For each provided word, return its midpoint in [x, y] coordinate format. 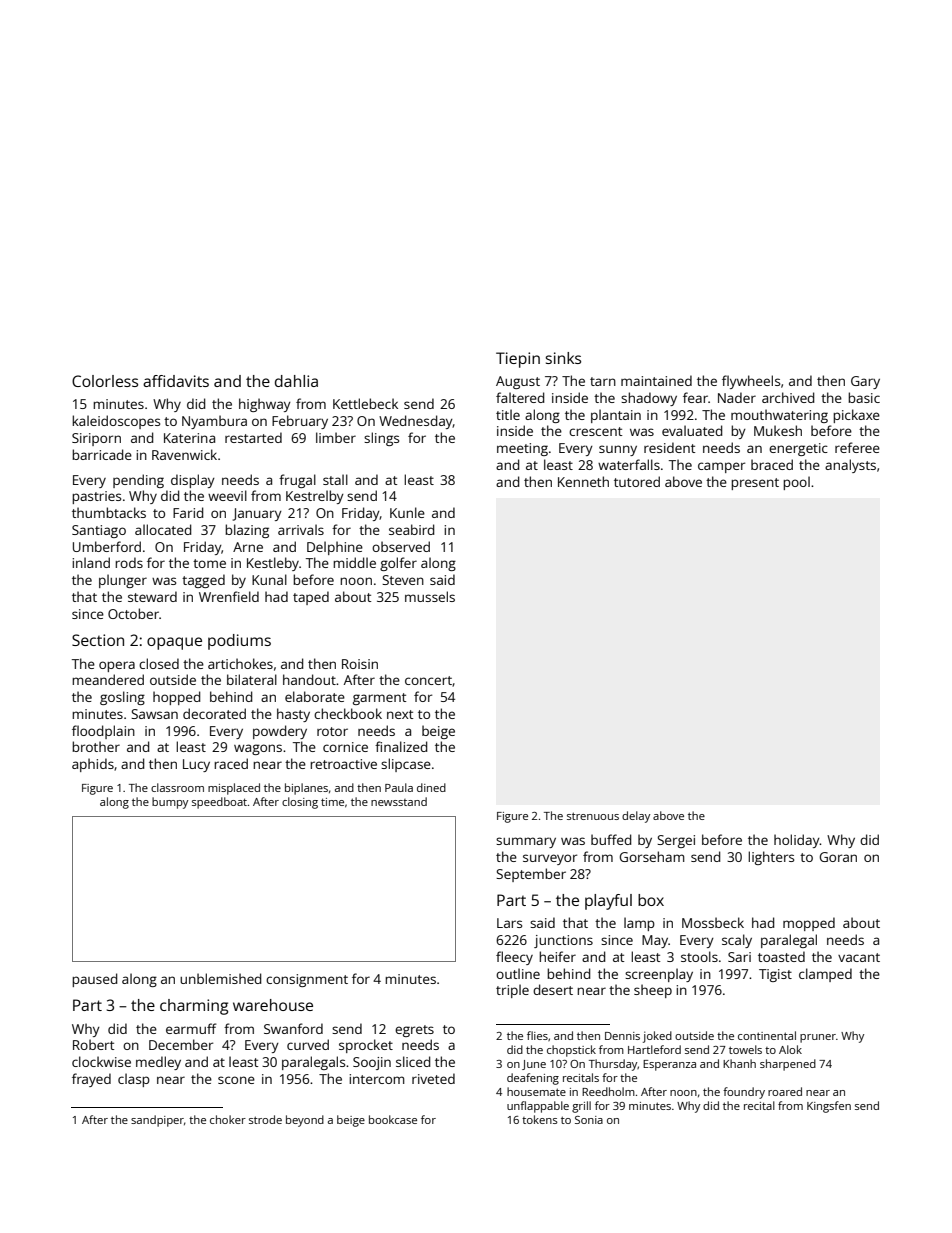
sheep [653, 991]
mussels [430, 596]
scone [236, 1080]
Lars [509, 923]
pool [796, 483]
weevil [227, 495]
